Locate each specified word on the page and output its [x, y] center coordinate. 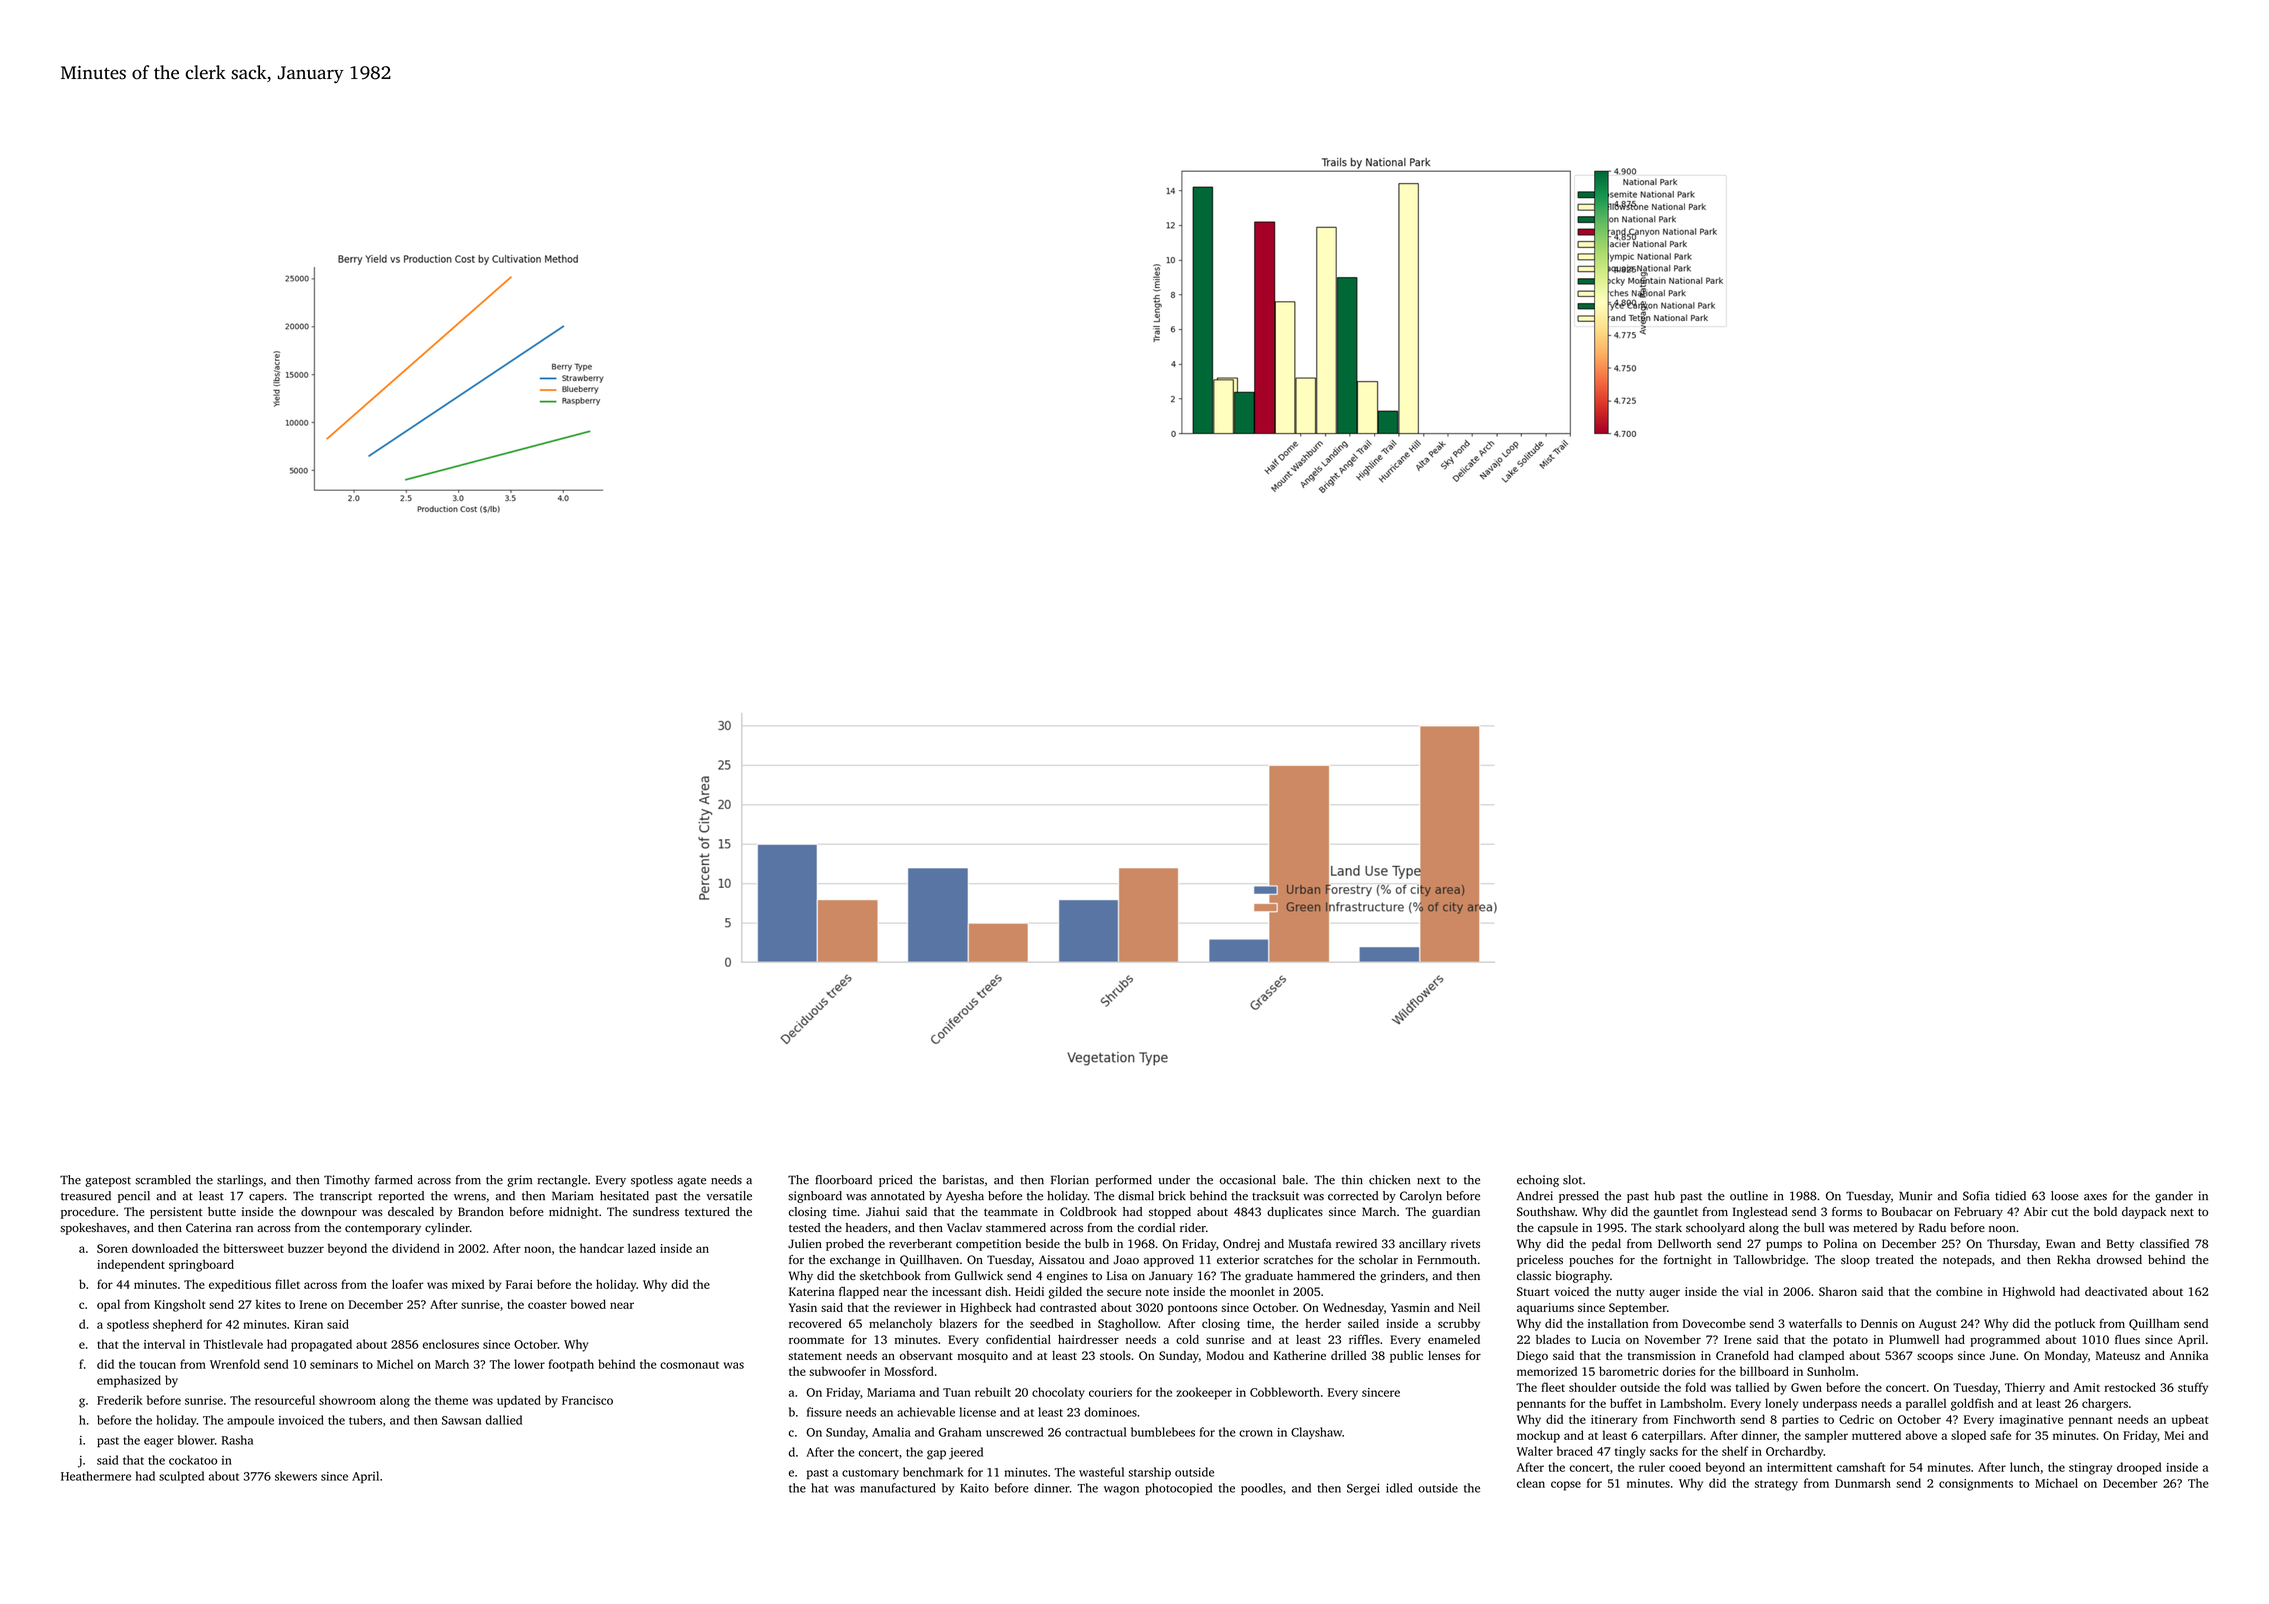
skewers [296, 1476]
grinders [1402, 1277]
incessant [957, 1291]
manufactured [898, 1488]
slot [1572, 1180]
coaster [547, 1305]
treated [1895, 1259]
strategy [1776, 1485]
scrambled [163, 1180]
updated [519, 1401]
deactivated [2116, 1291]
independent [131, 1265]
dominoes [1110, 1412]
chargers [2105, 1404]
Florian [1070, 1180]
